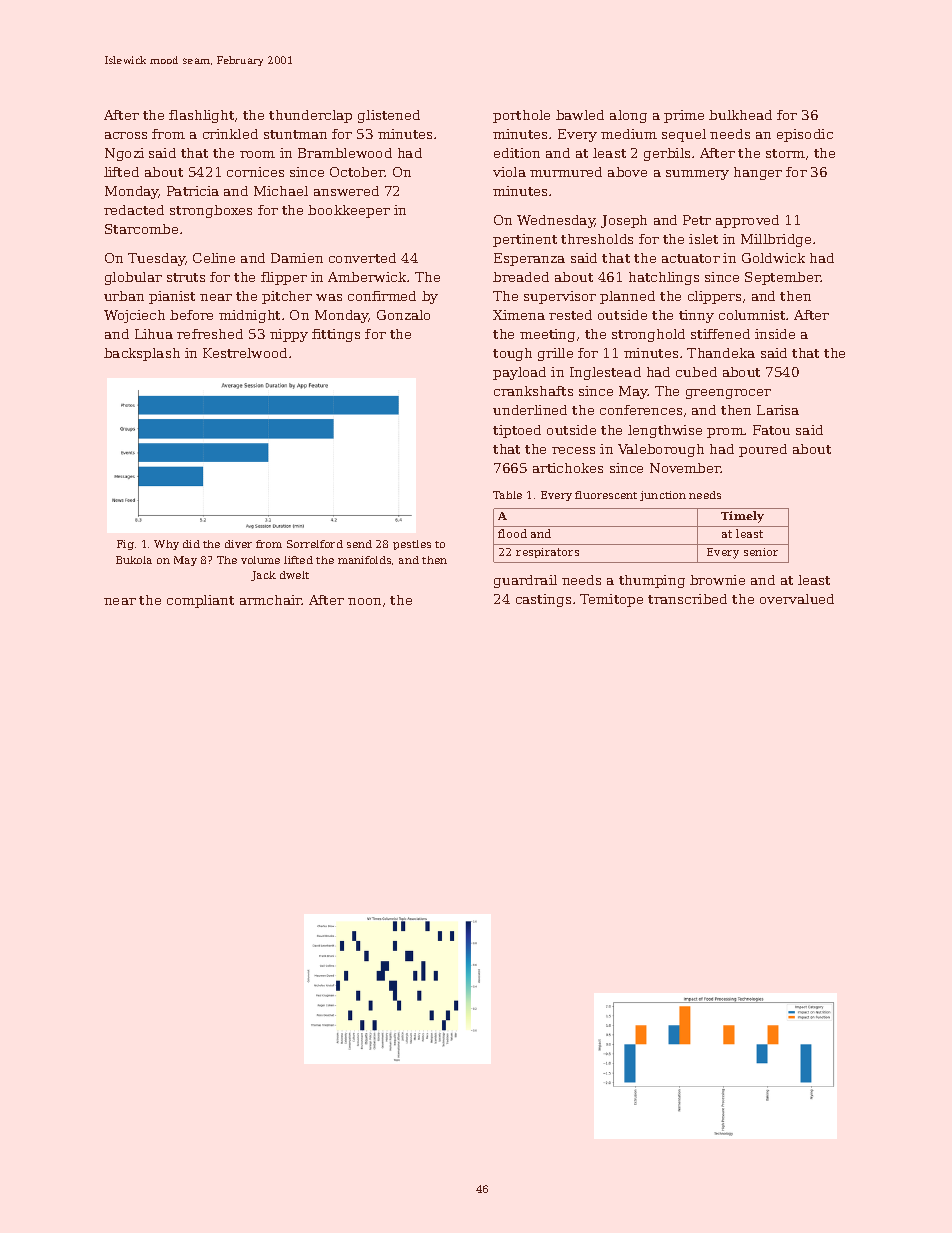  I want to click on Gonzalo, so click(403, 315).
